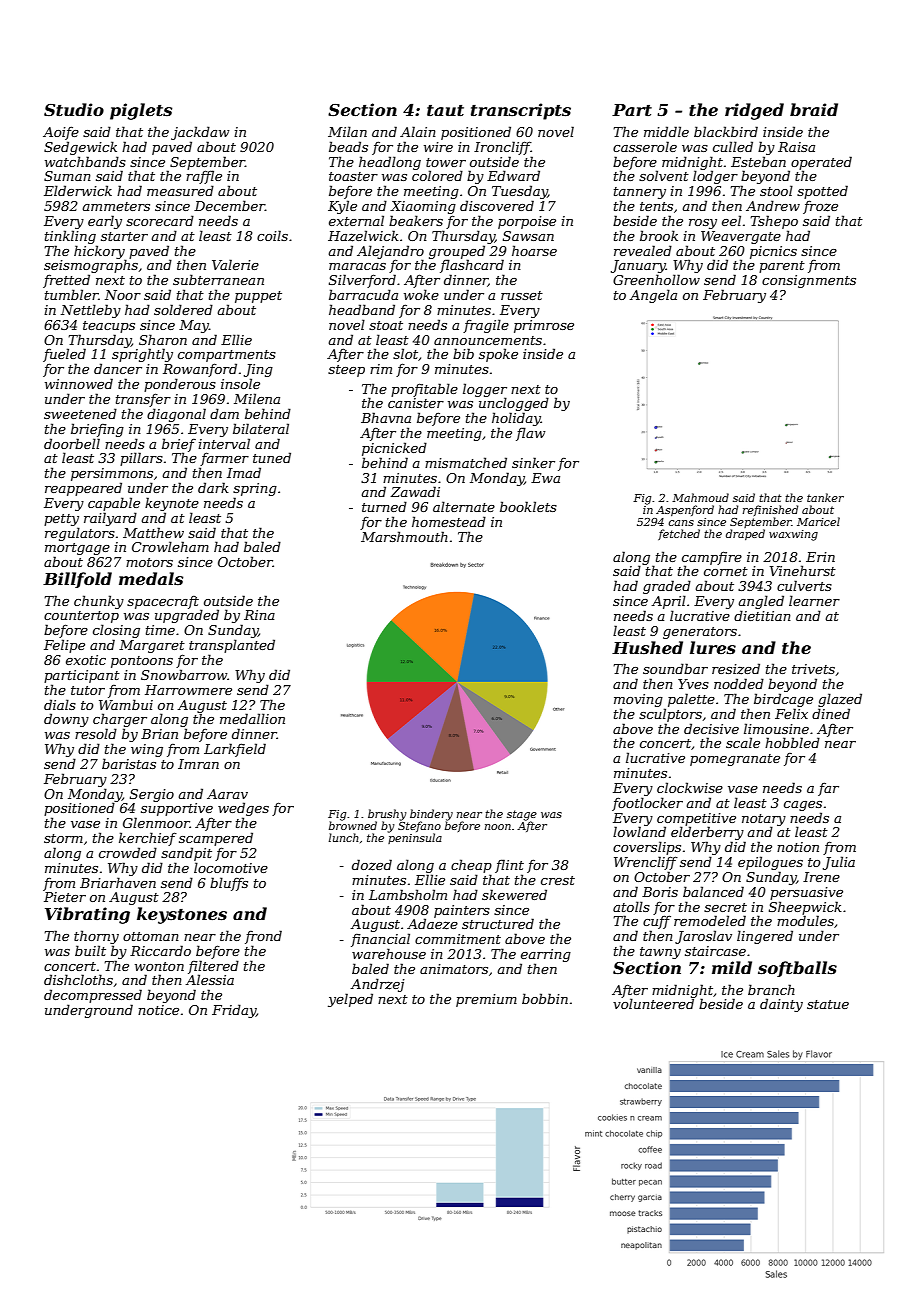 The width and height of the screenshot is (908, 1316). What do you see at coordinates (831, 713) in the screenshot?
I see `dined` at bounding box center [831, 713].
